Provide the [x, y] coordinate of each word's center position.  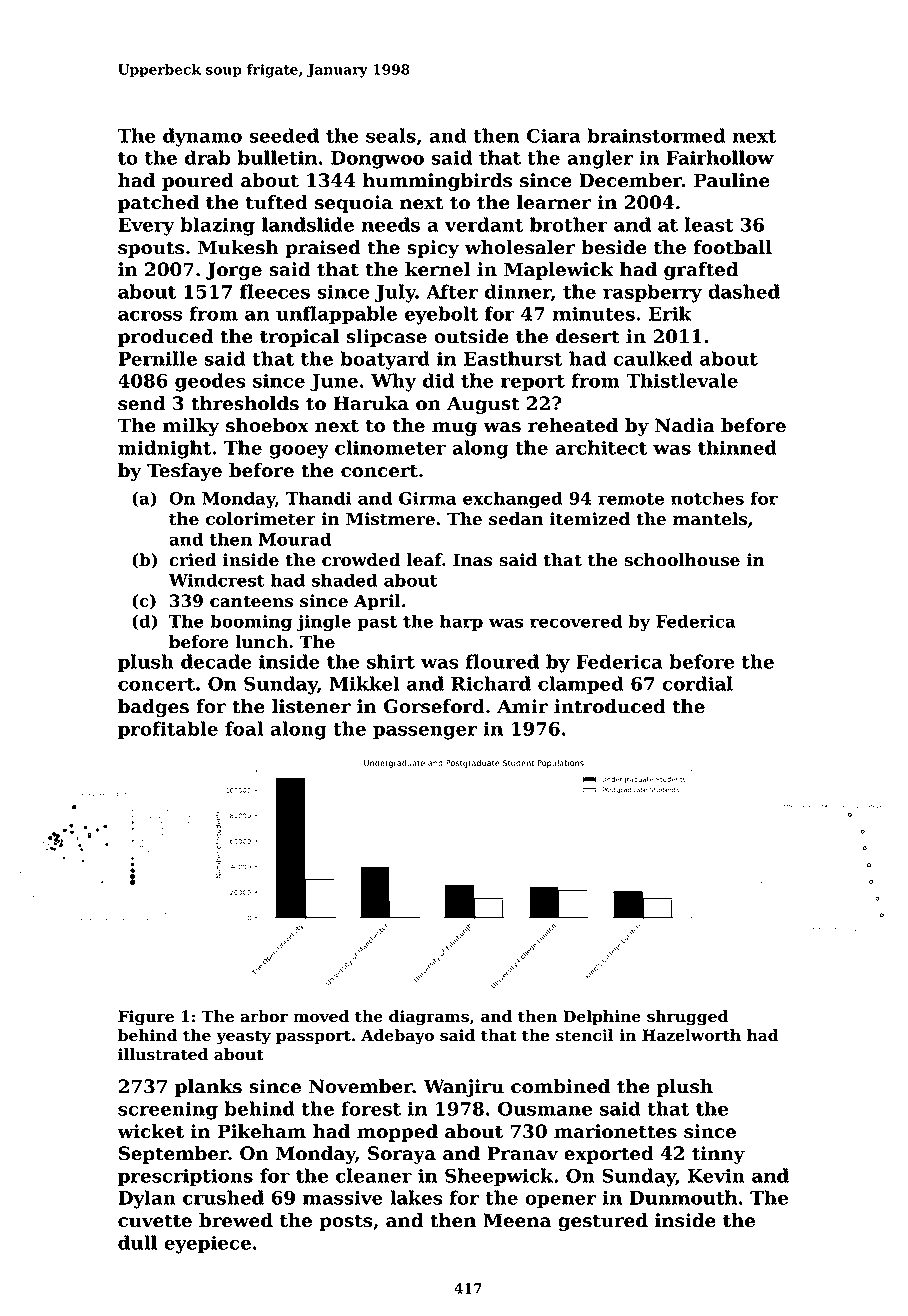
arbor [264, 1016]
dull [137, 1242]
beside [613, 247]
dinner [518, 291]
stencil [585, 1035]
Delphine [602, 1017]
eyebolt [441, 315]
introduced [610, 706]
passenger [425, 732]
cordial [697, 683]
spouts [151, 249]
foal [244, 728]
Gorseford [434, 706]
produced [165, 338]
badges [153, 708]
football [733, 247]
